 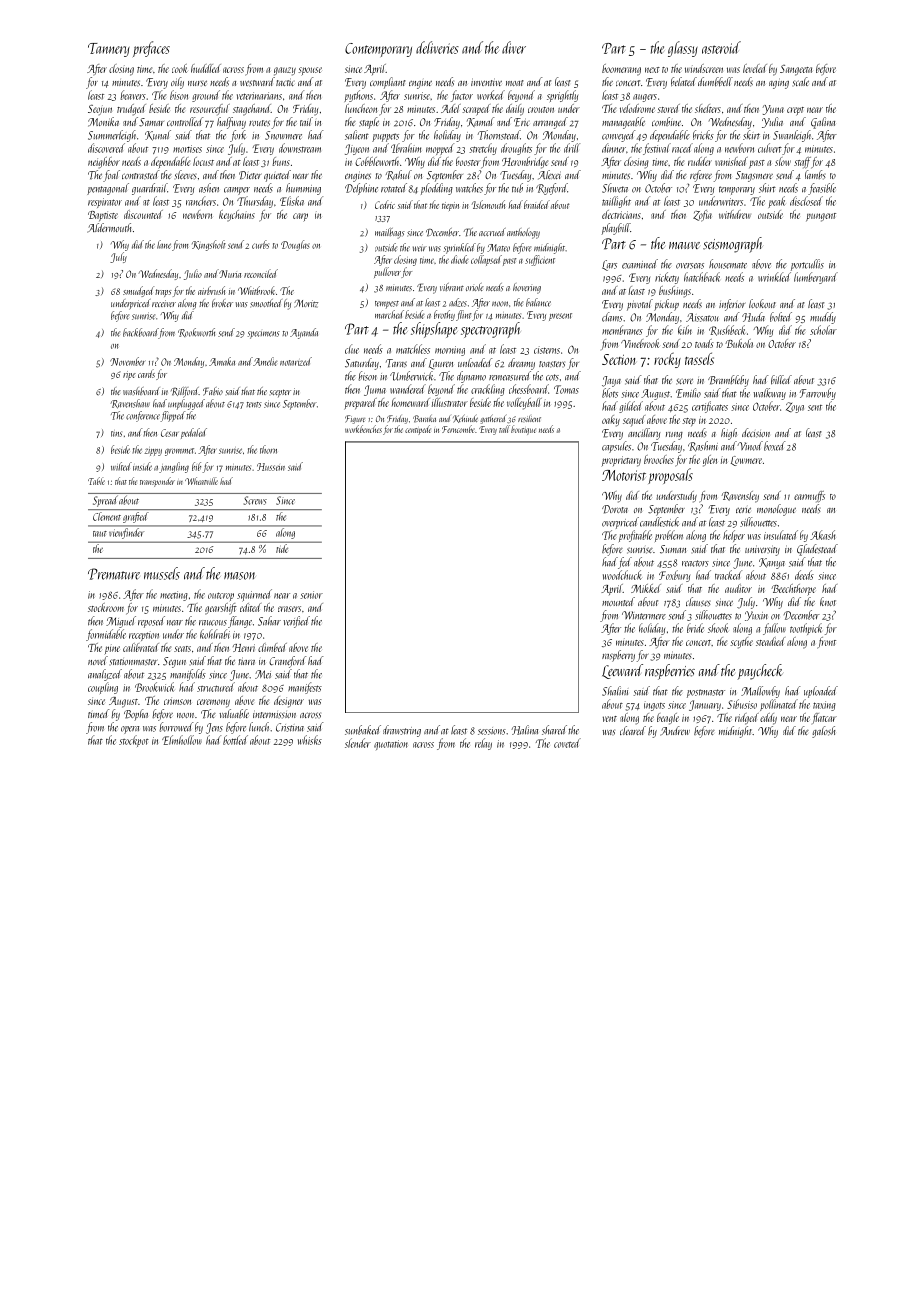 I want to click on opera, so click(x=130, y=730).
